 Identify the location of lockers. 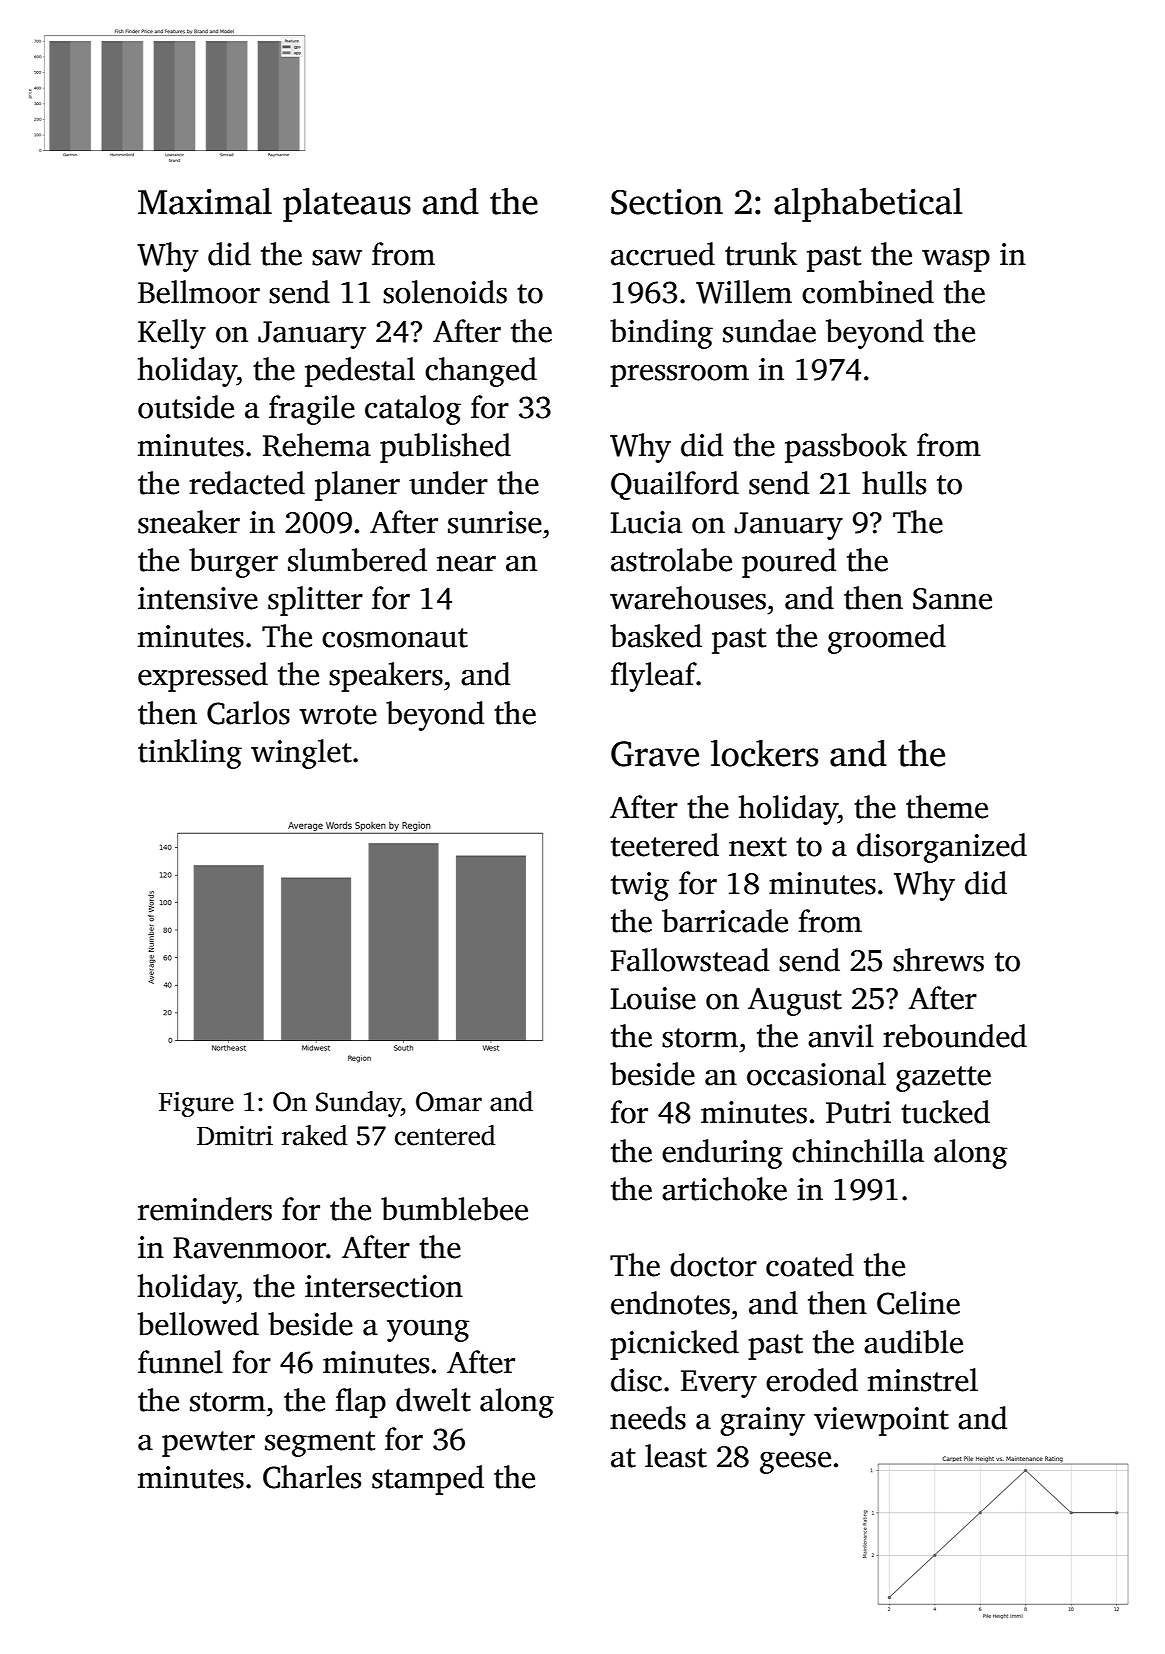
(764, 753).
